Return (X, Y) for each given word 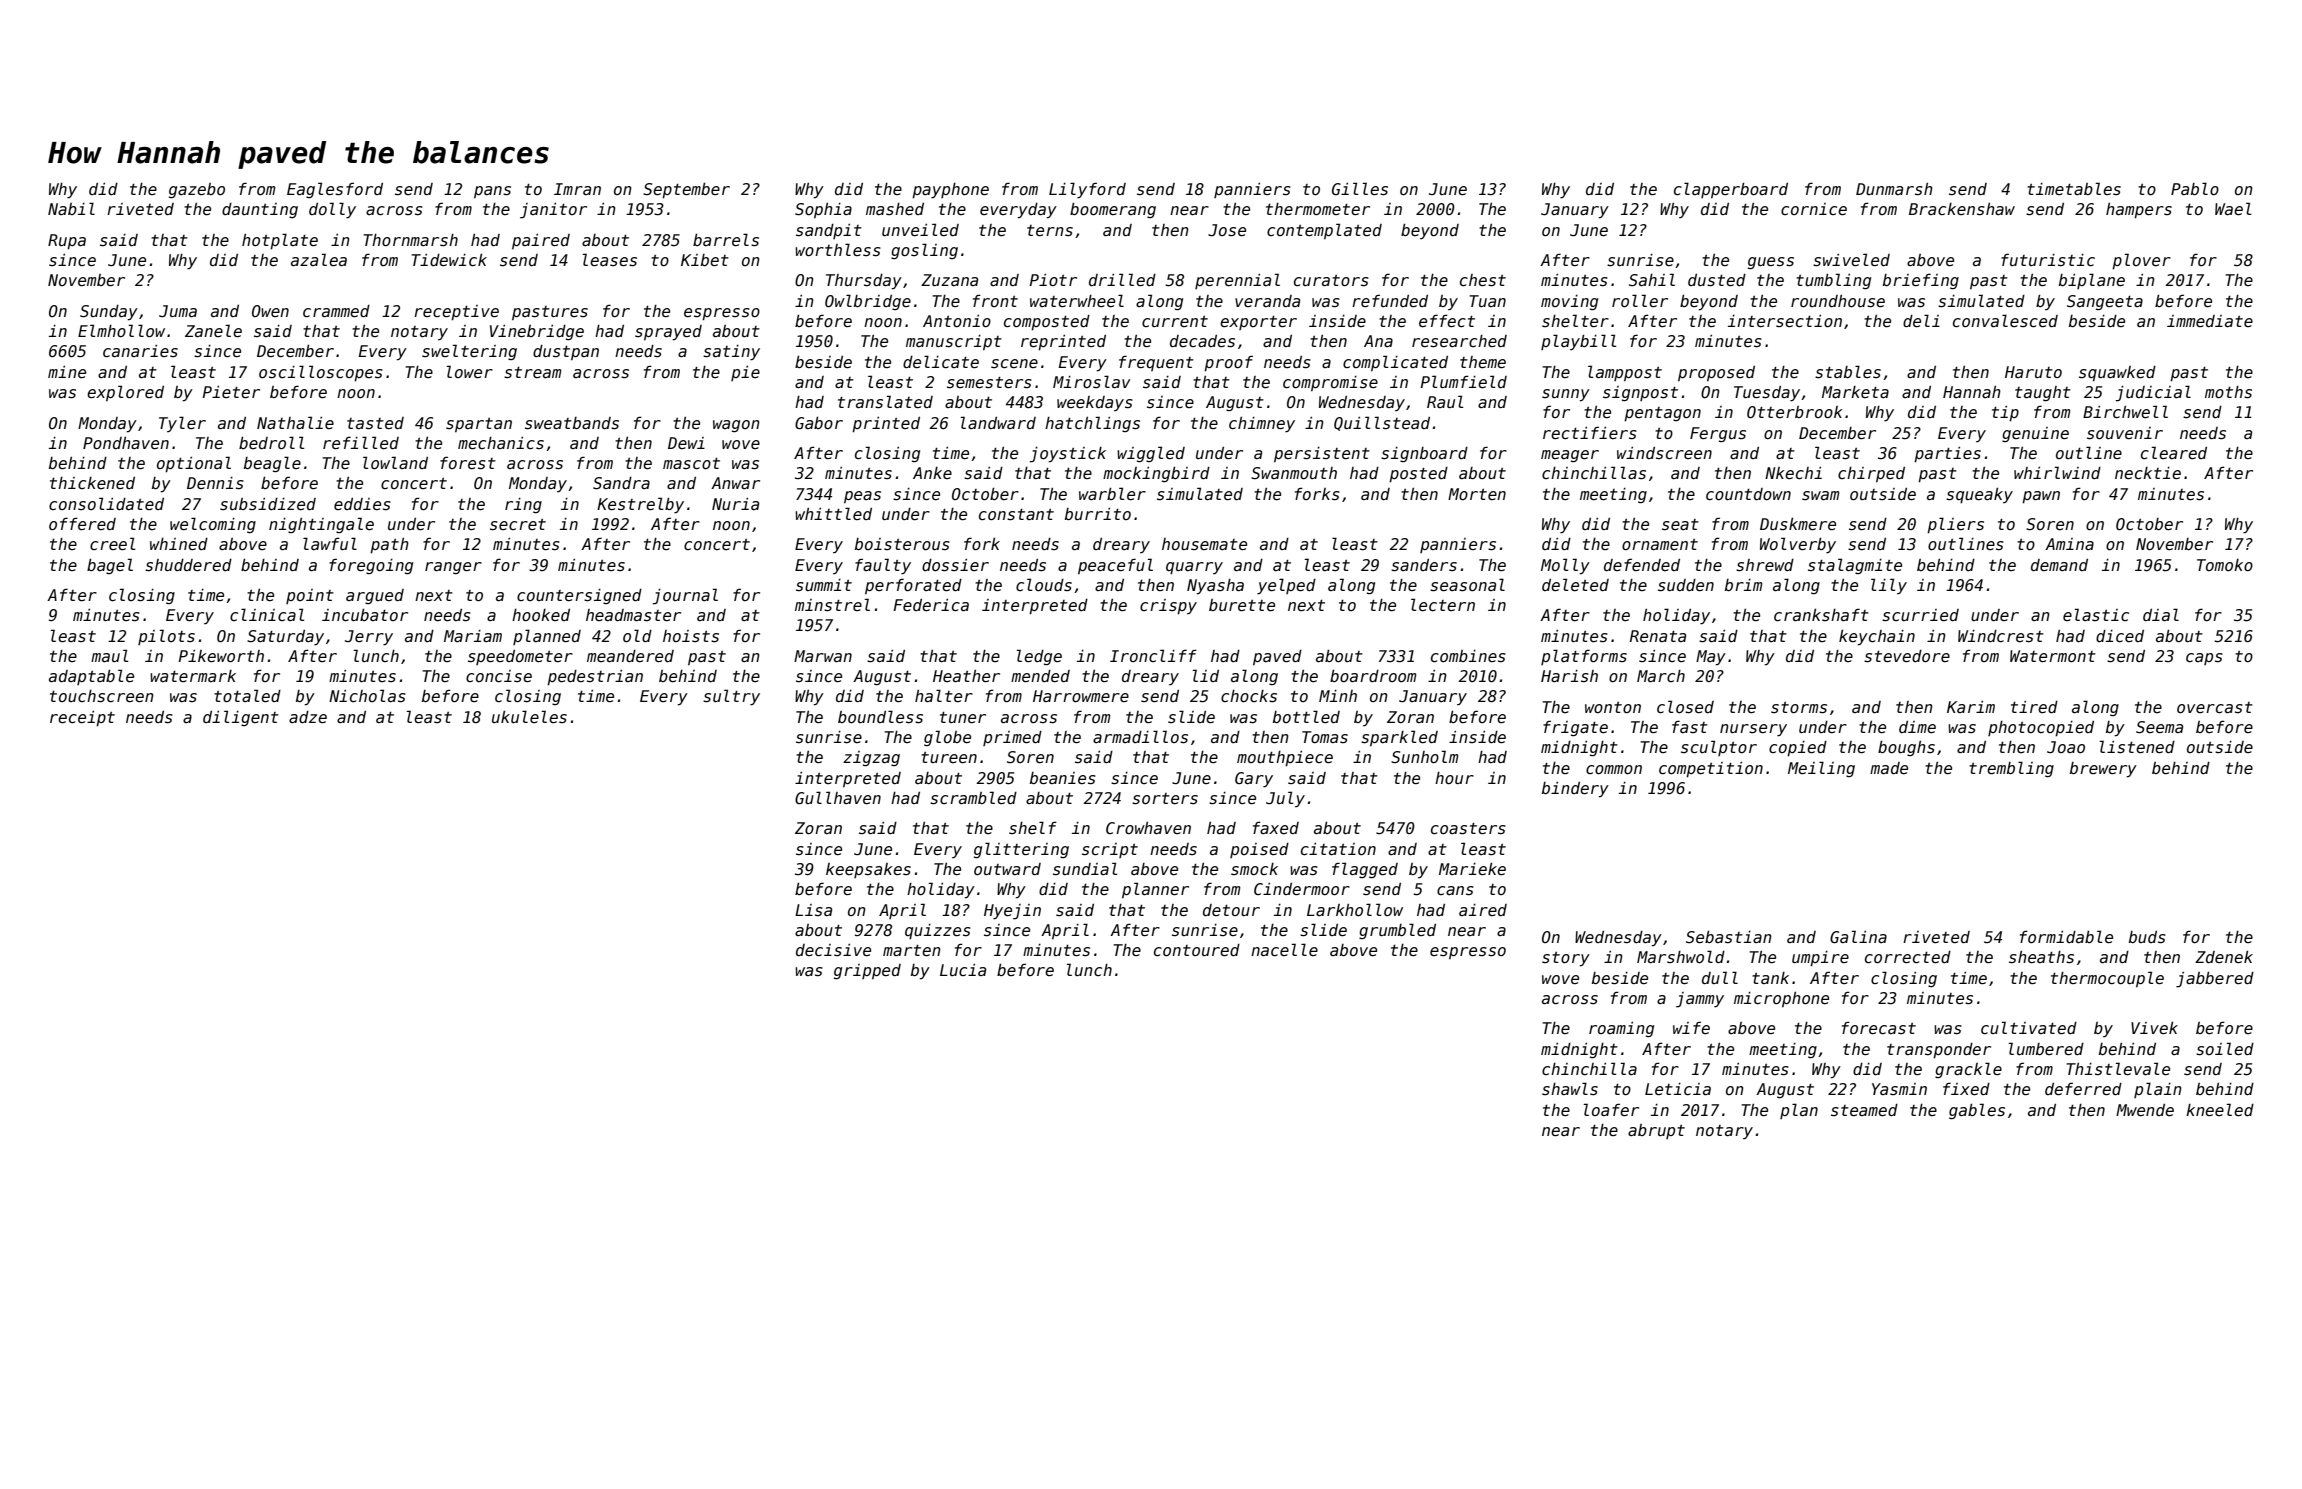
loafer (1611, 1109)
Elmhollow (121, 330)
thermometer (1318, 209)
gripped (867, 972)
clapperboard (1731, 190)
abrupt (1656, 1131)
